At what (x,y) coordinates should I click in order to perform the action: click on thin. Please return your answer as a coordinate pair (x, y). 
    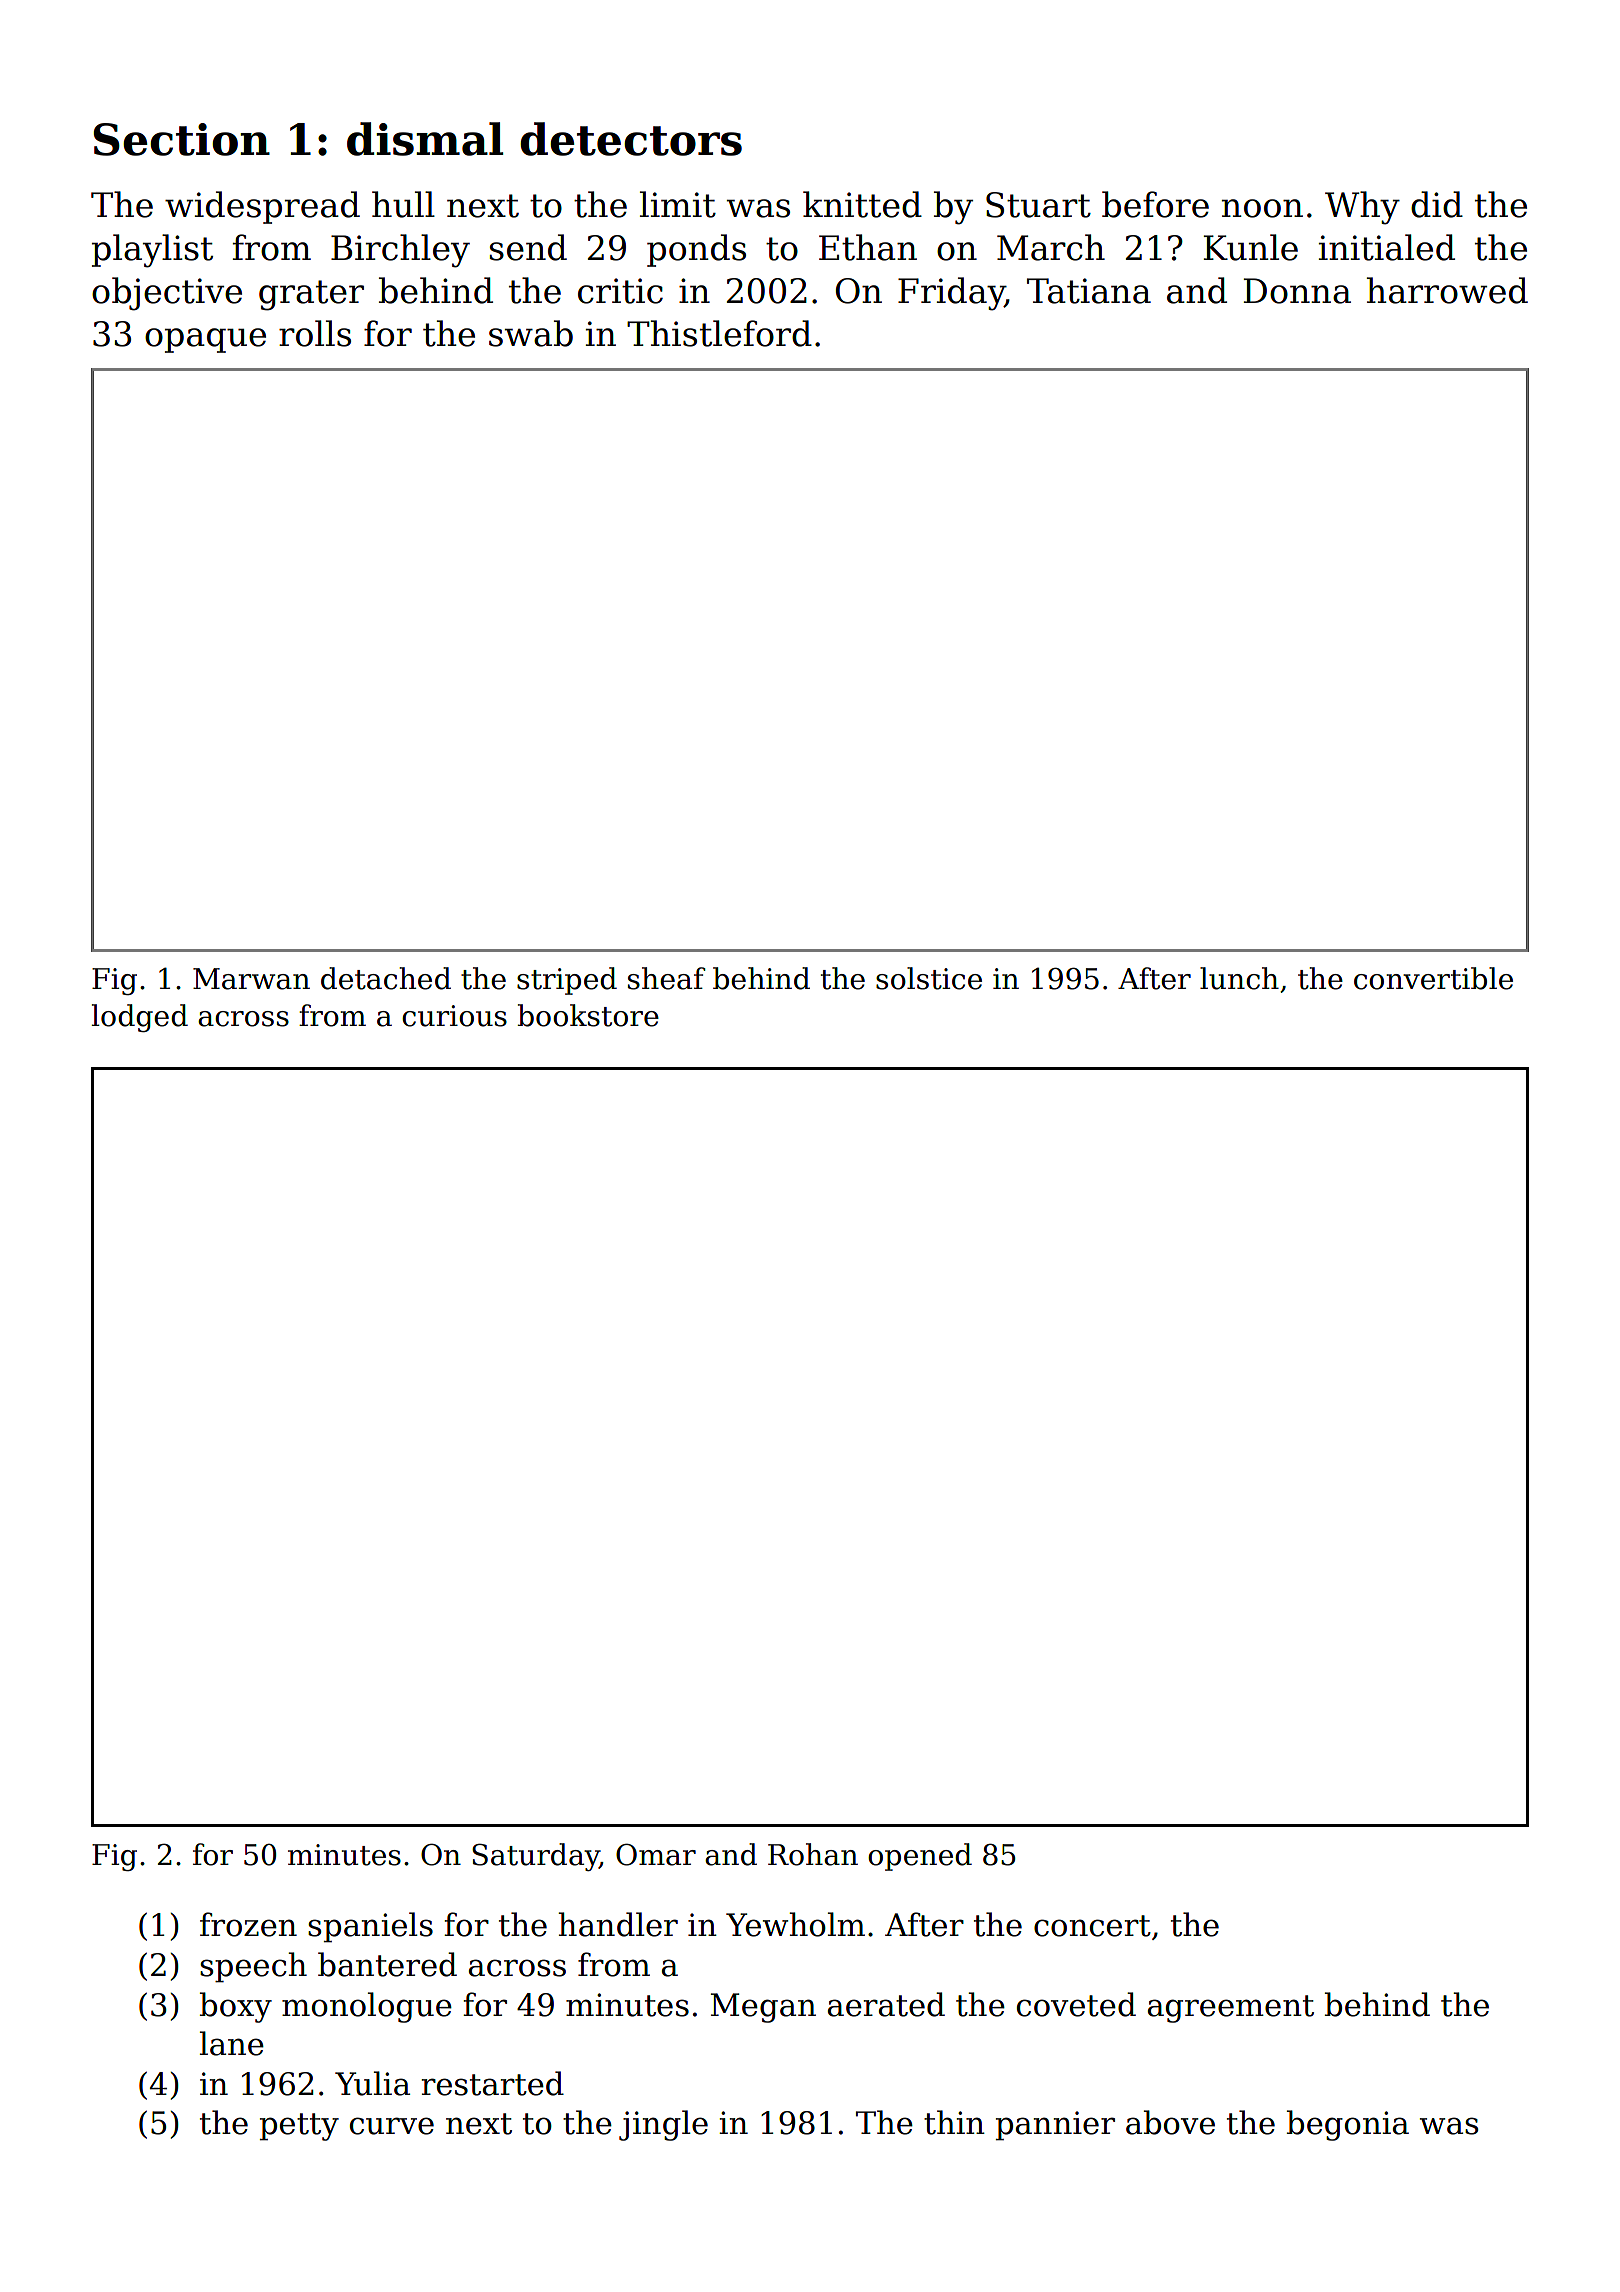
    Looking at the image, I should click on (954, 2122).
